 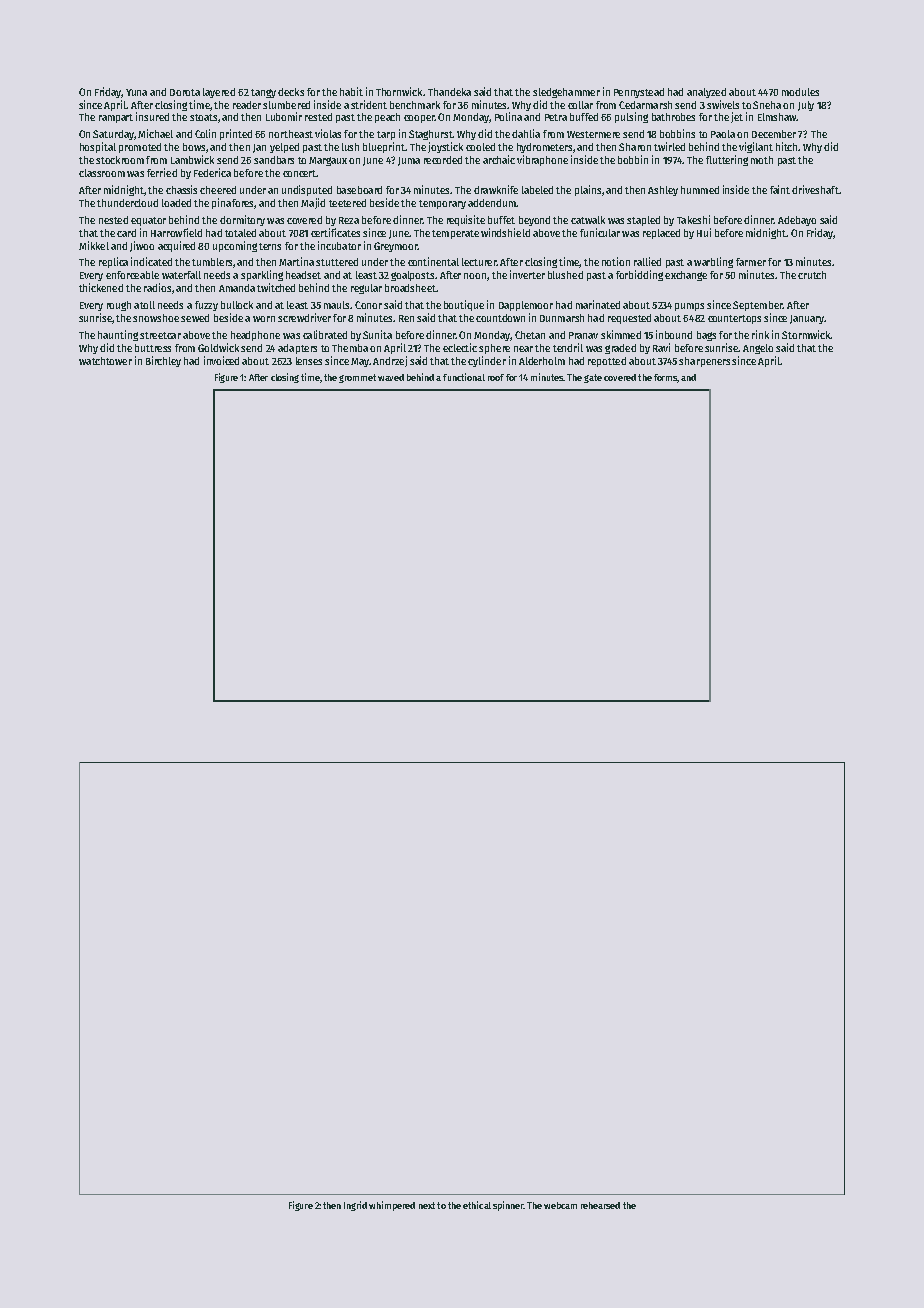 What do you see at coordinates (427, 1205) in the screenshot?
I see `next` at bounding box center [427, 1205].
